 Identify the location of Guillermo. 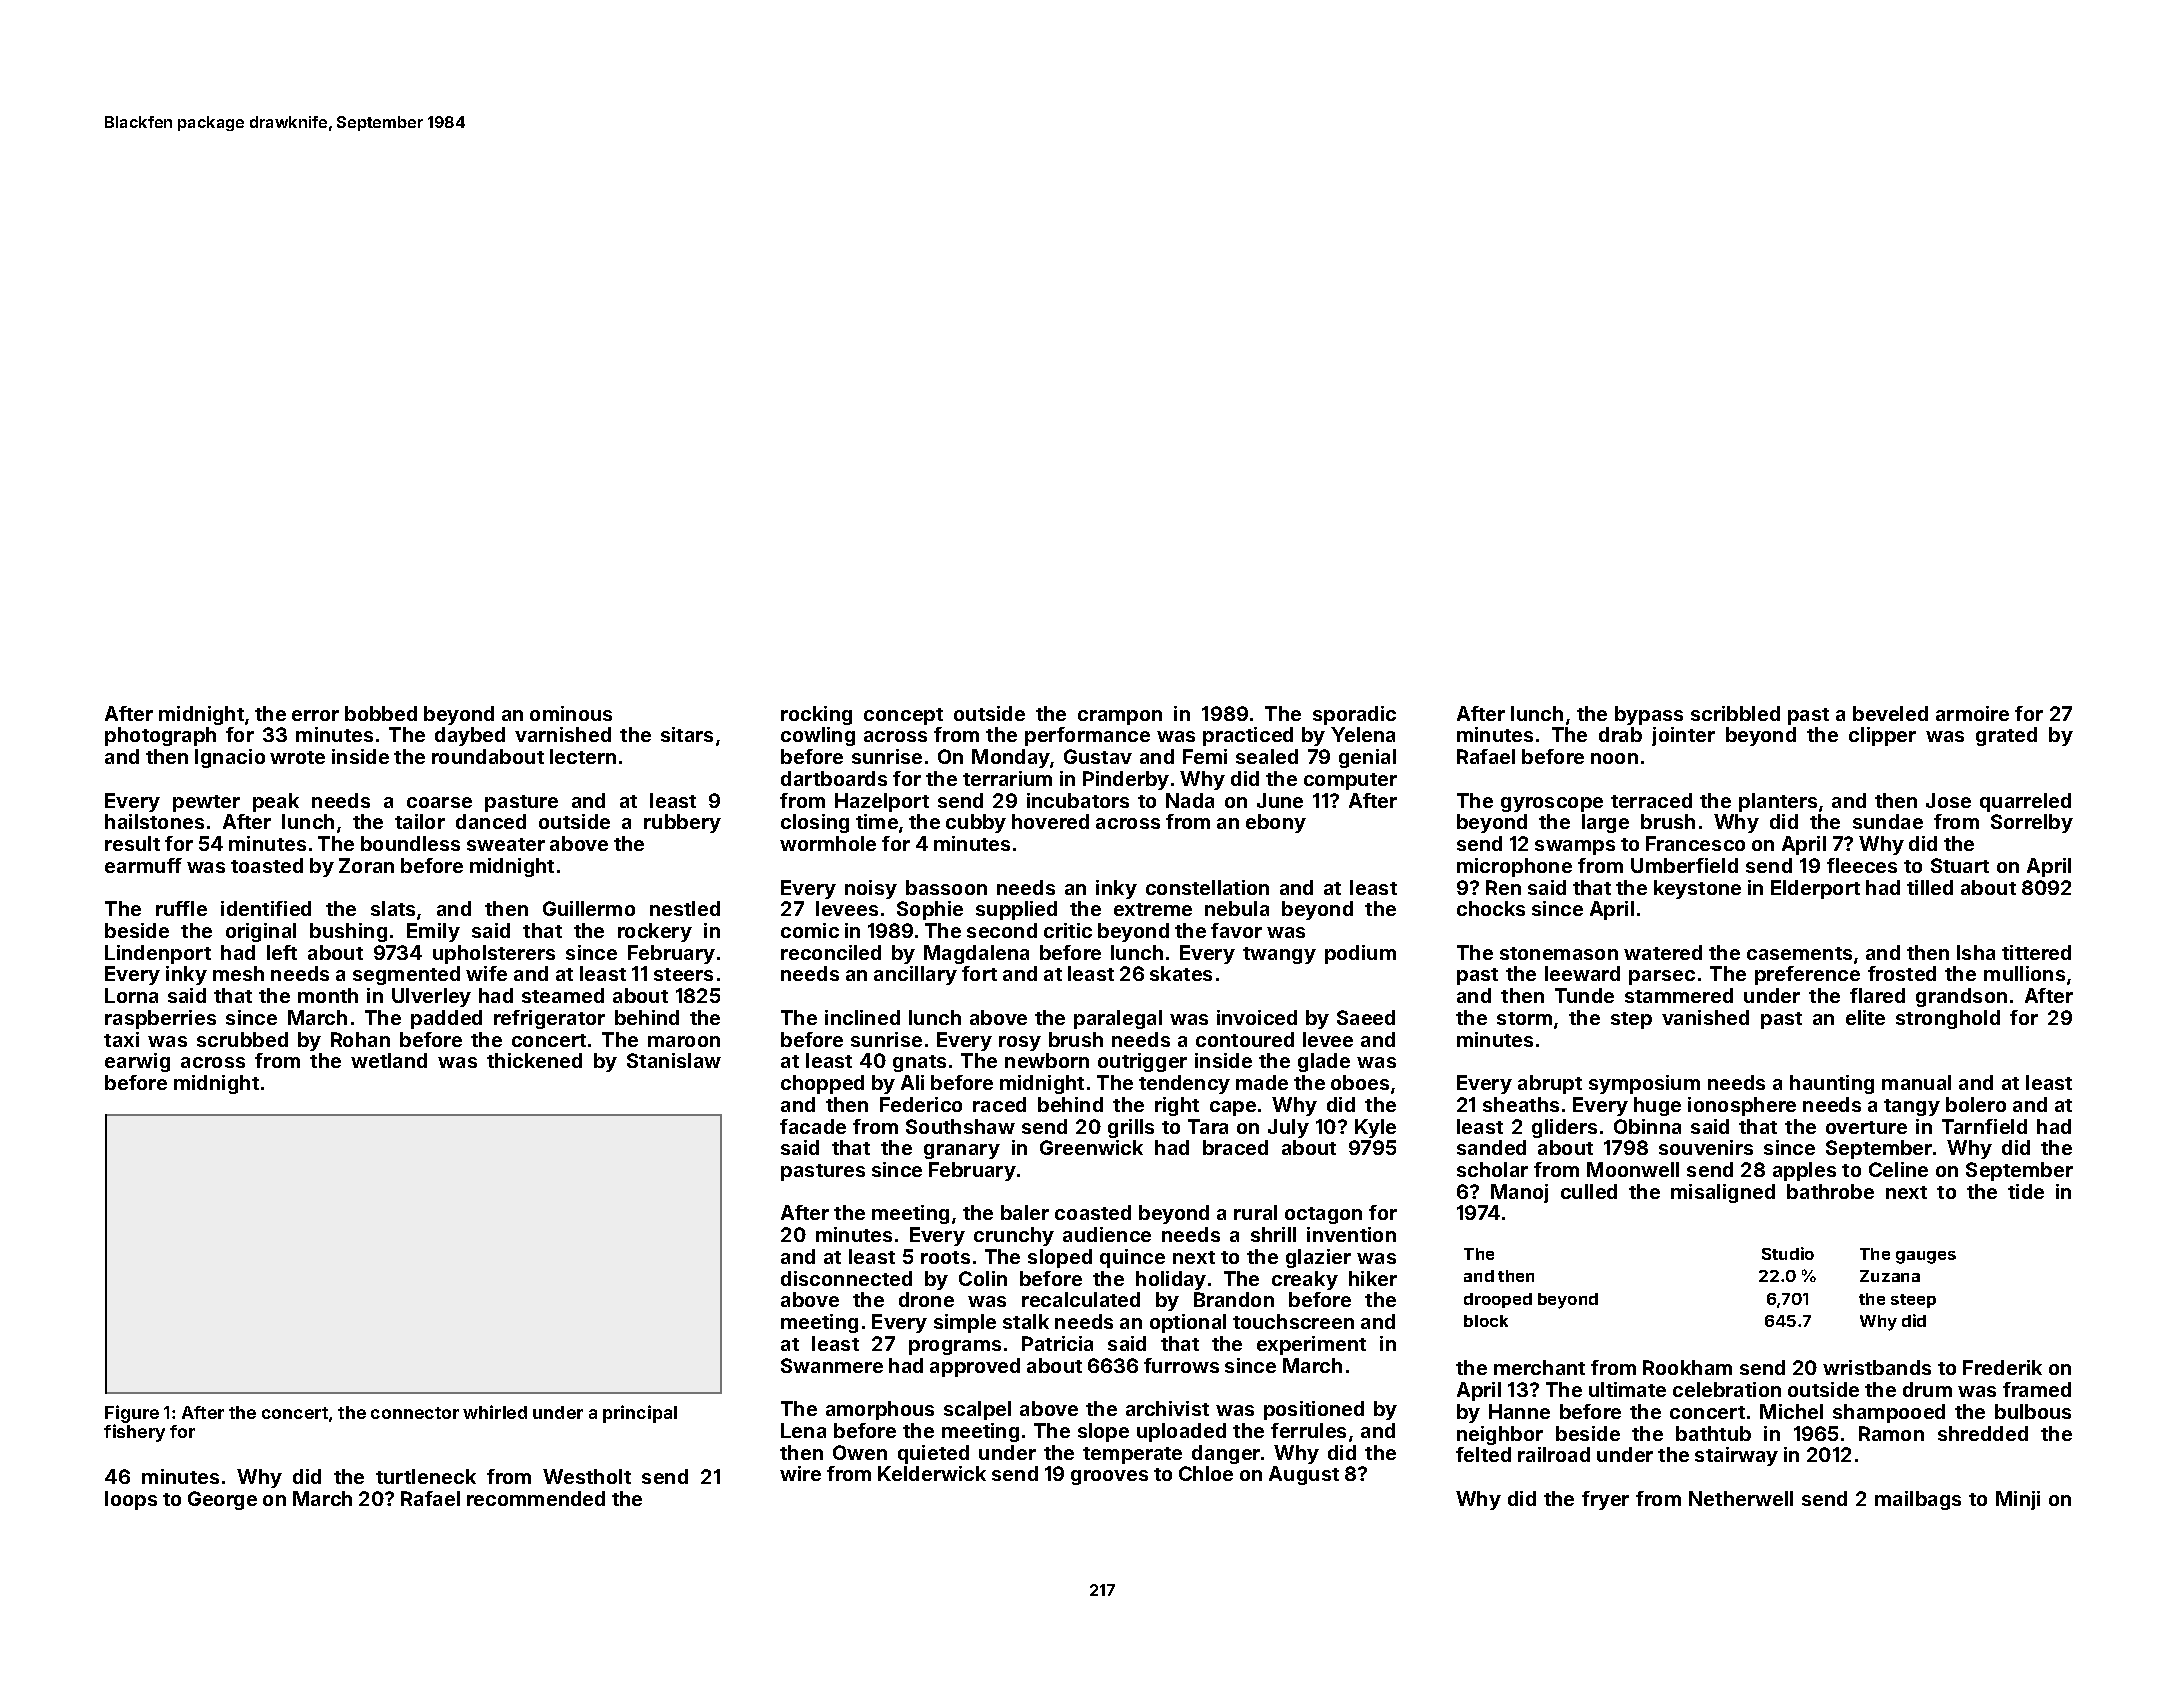
(589, 908).
